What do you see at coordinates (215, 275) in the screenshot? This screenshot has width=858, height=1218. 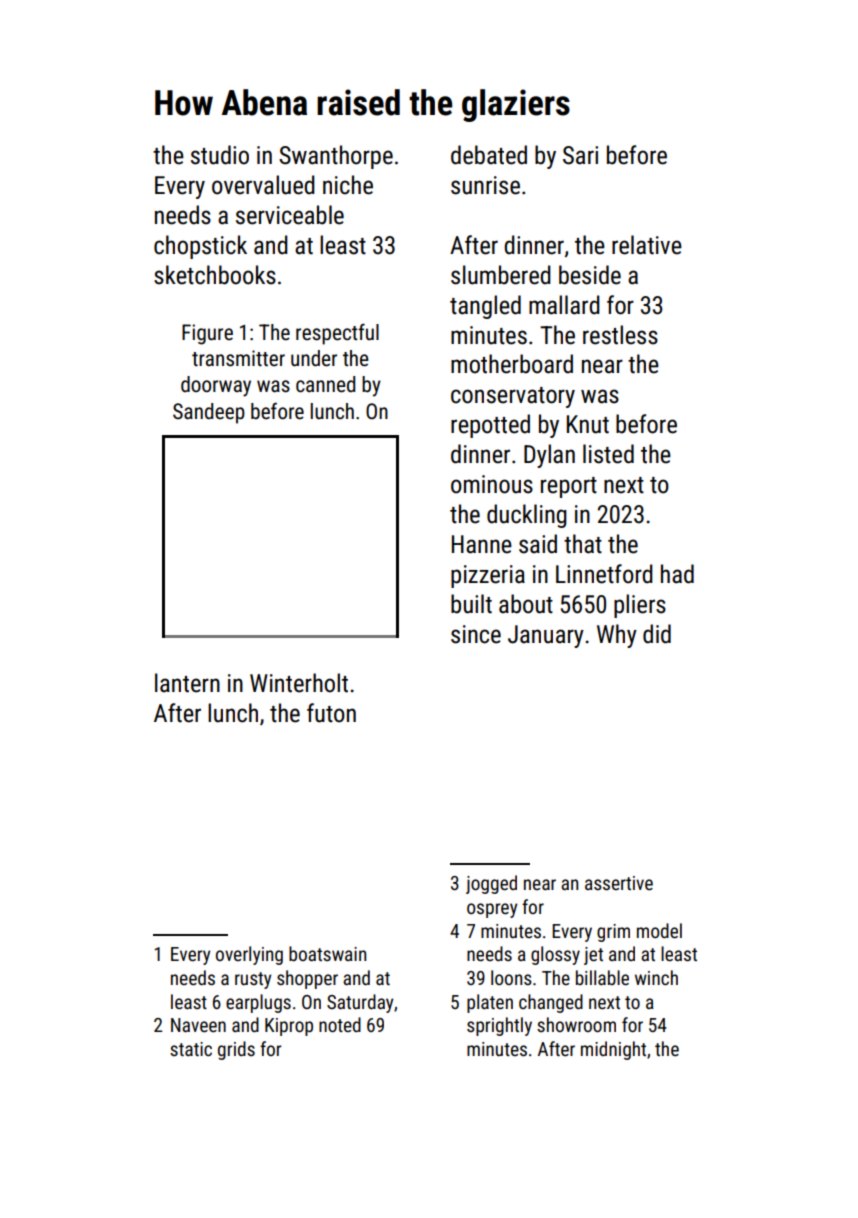 I see `sketchbooks` at bounding box center [215, 275].
